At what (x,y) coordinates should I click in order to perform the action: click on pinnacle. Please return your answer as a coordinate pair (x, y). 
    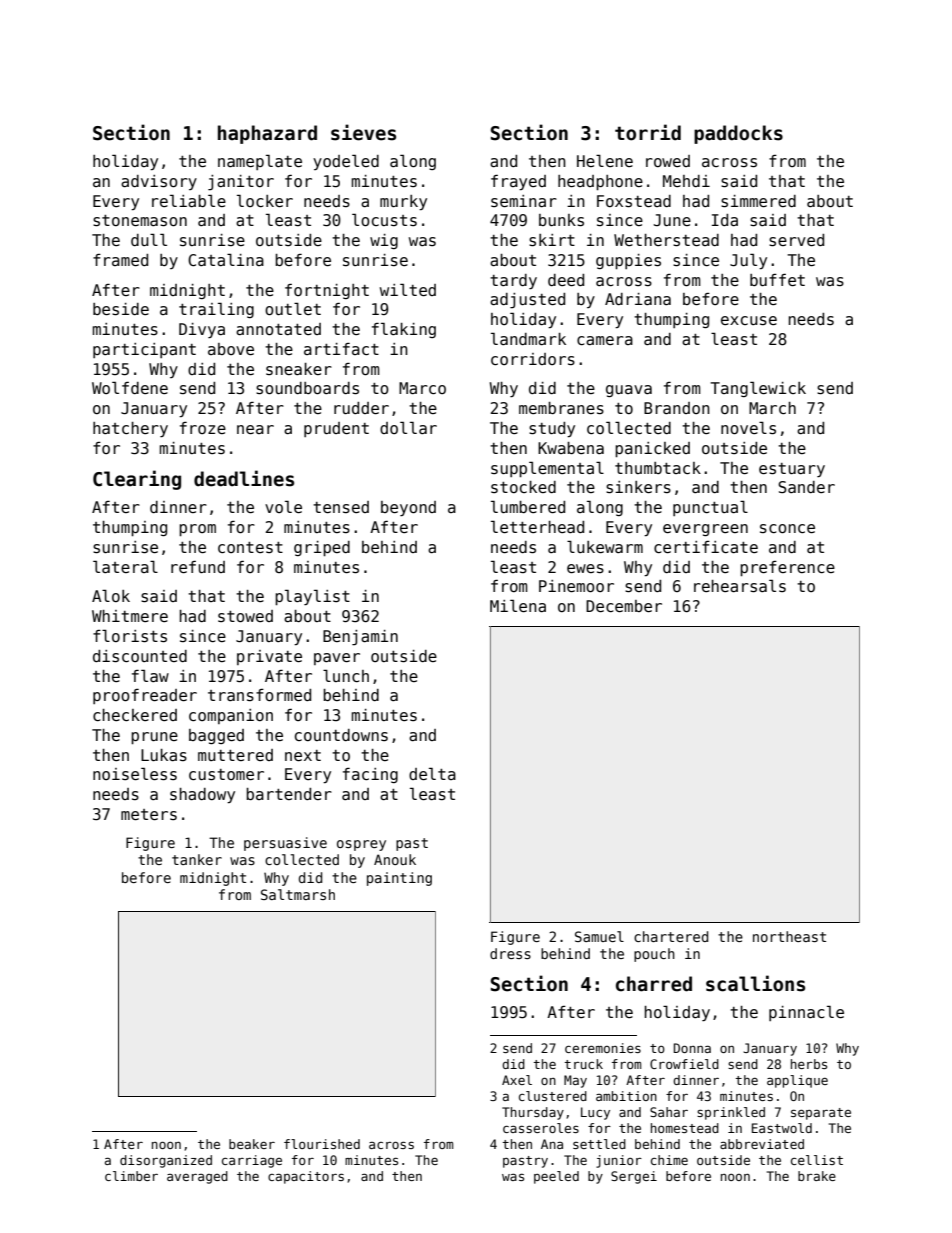
    Looking at the image, I should click on (806, 1013).
